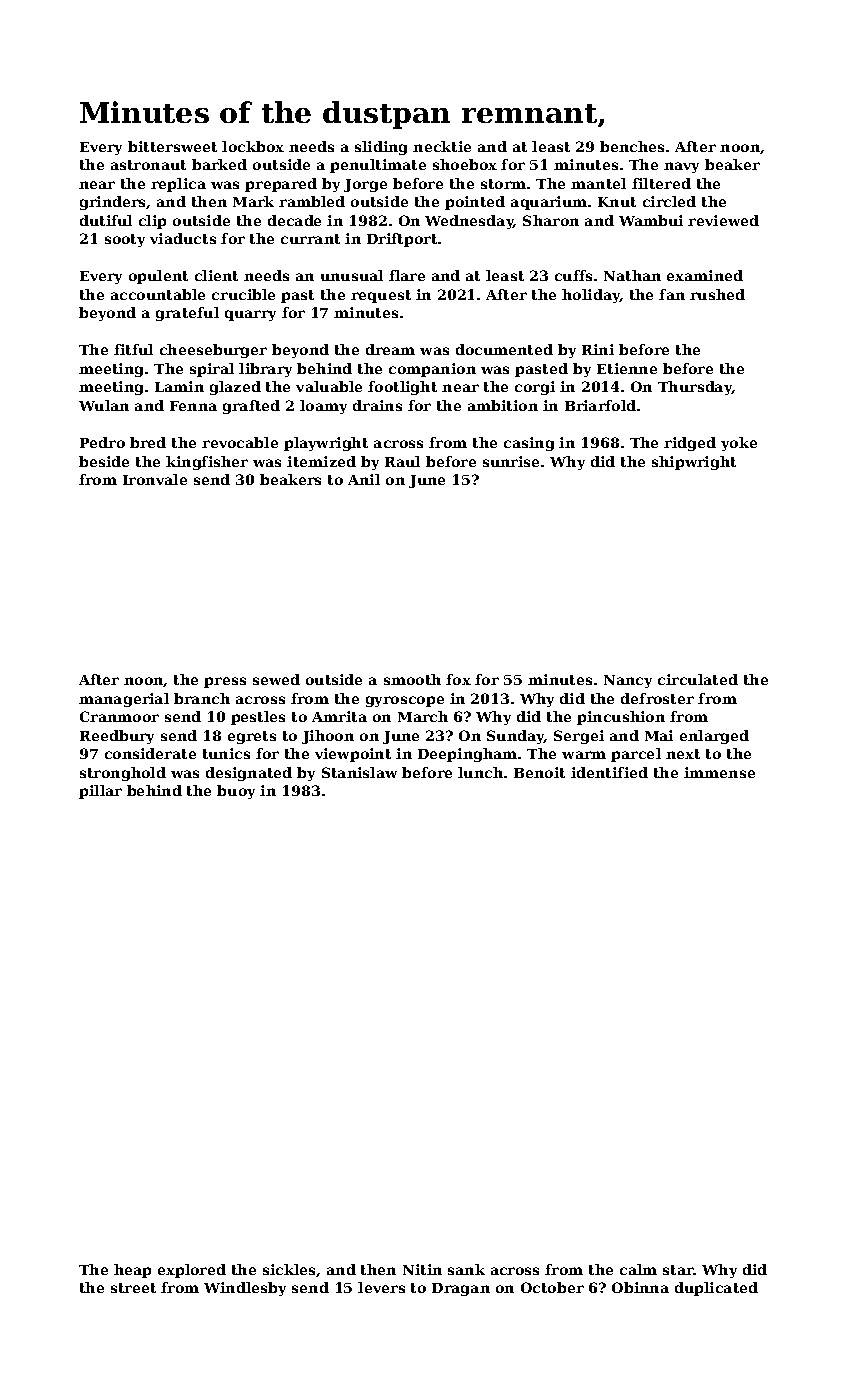  I want to click on pillar, so click(100, 792).
